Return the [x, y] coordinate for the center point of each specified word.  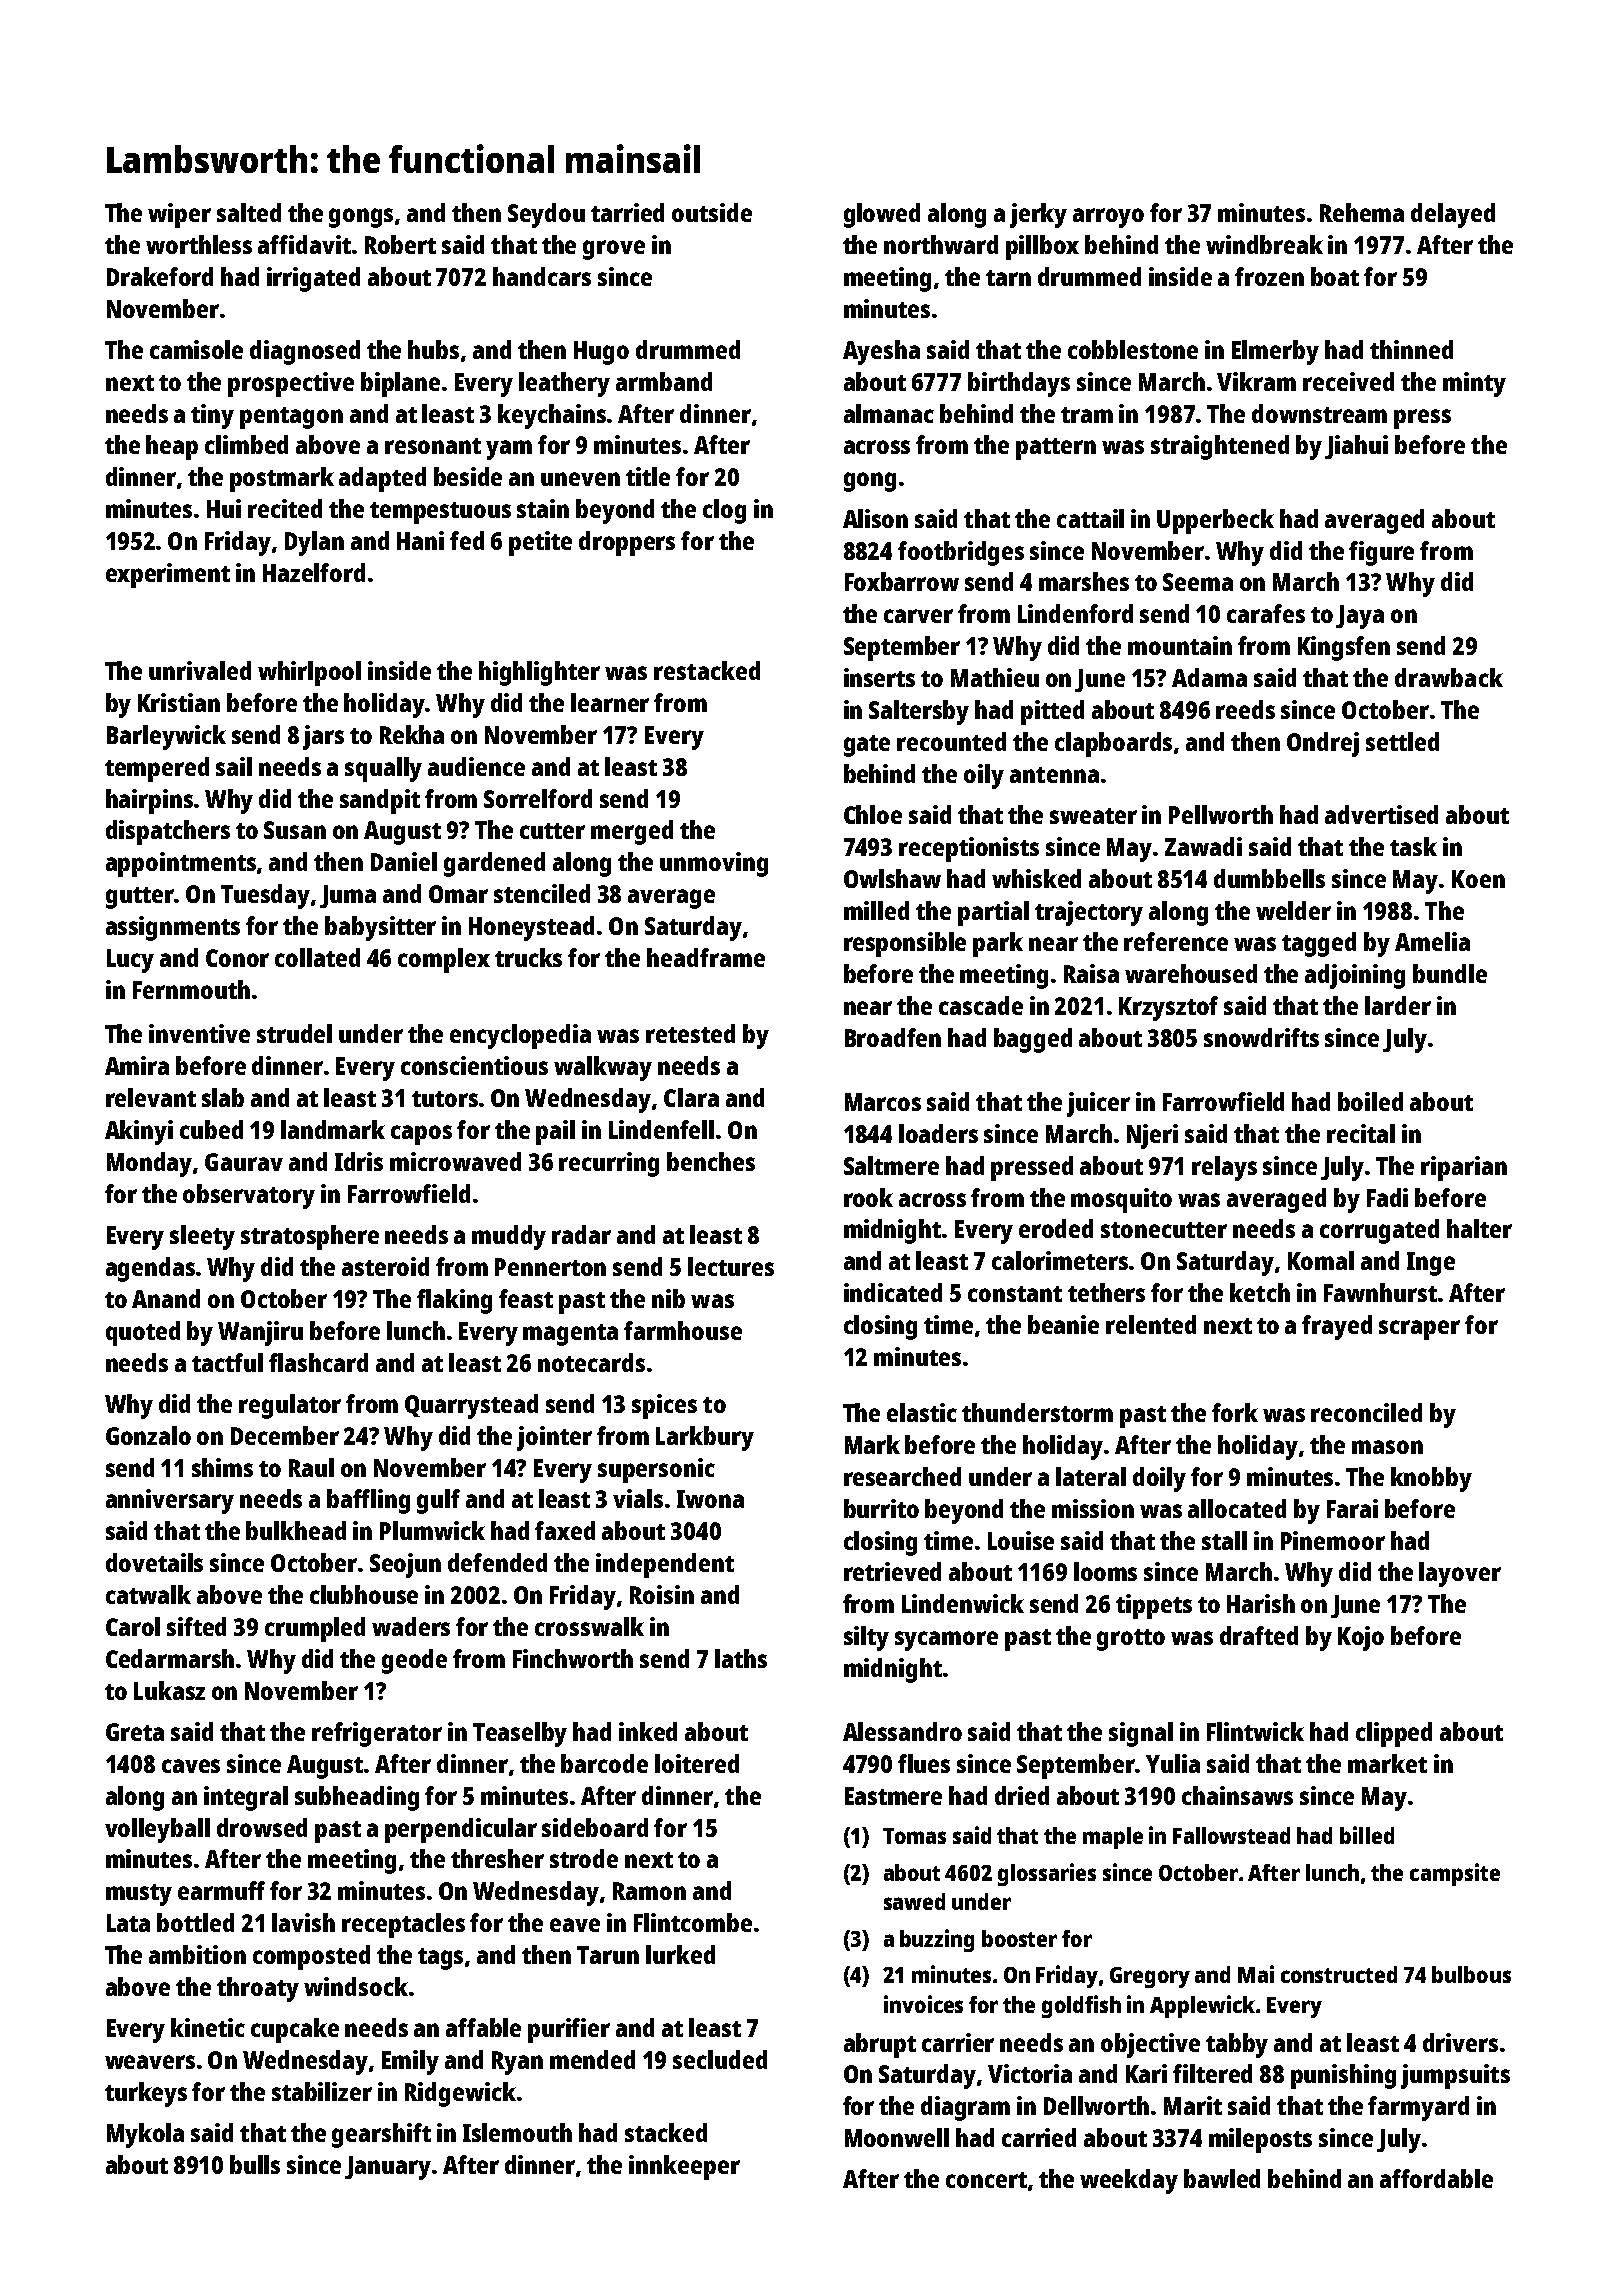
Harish [1261, 1603]
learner [610, 702]
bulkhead [296, 1530]
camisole [196, 349]
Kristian [179, 702]
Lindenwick [963, 1603]
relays [1224, 1168]
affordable [1436, 2178]
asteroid [385, 1266]
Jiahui [1356, 447]
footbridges [961, 553]
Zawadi [1203, 846]
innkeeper [684, 2167]
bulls [255, 2164]
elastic [922, 1412]
